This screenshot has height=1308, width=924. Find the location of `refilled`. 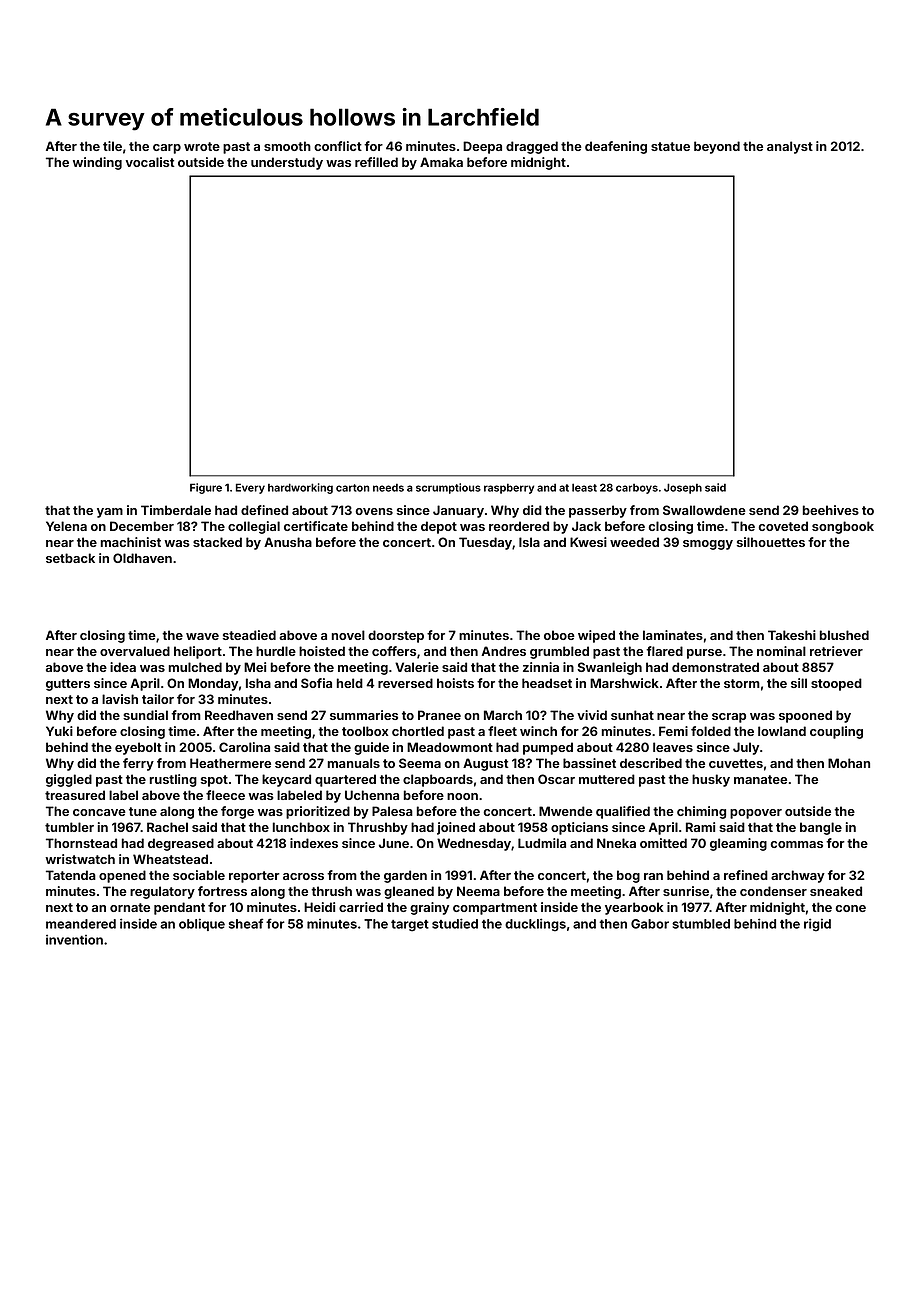

refilled is located at coordinates (376, 162).
